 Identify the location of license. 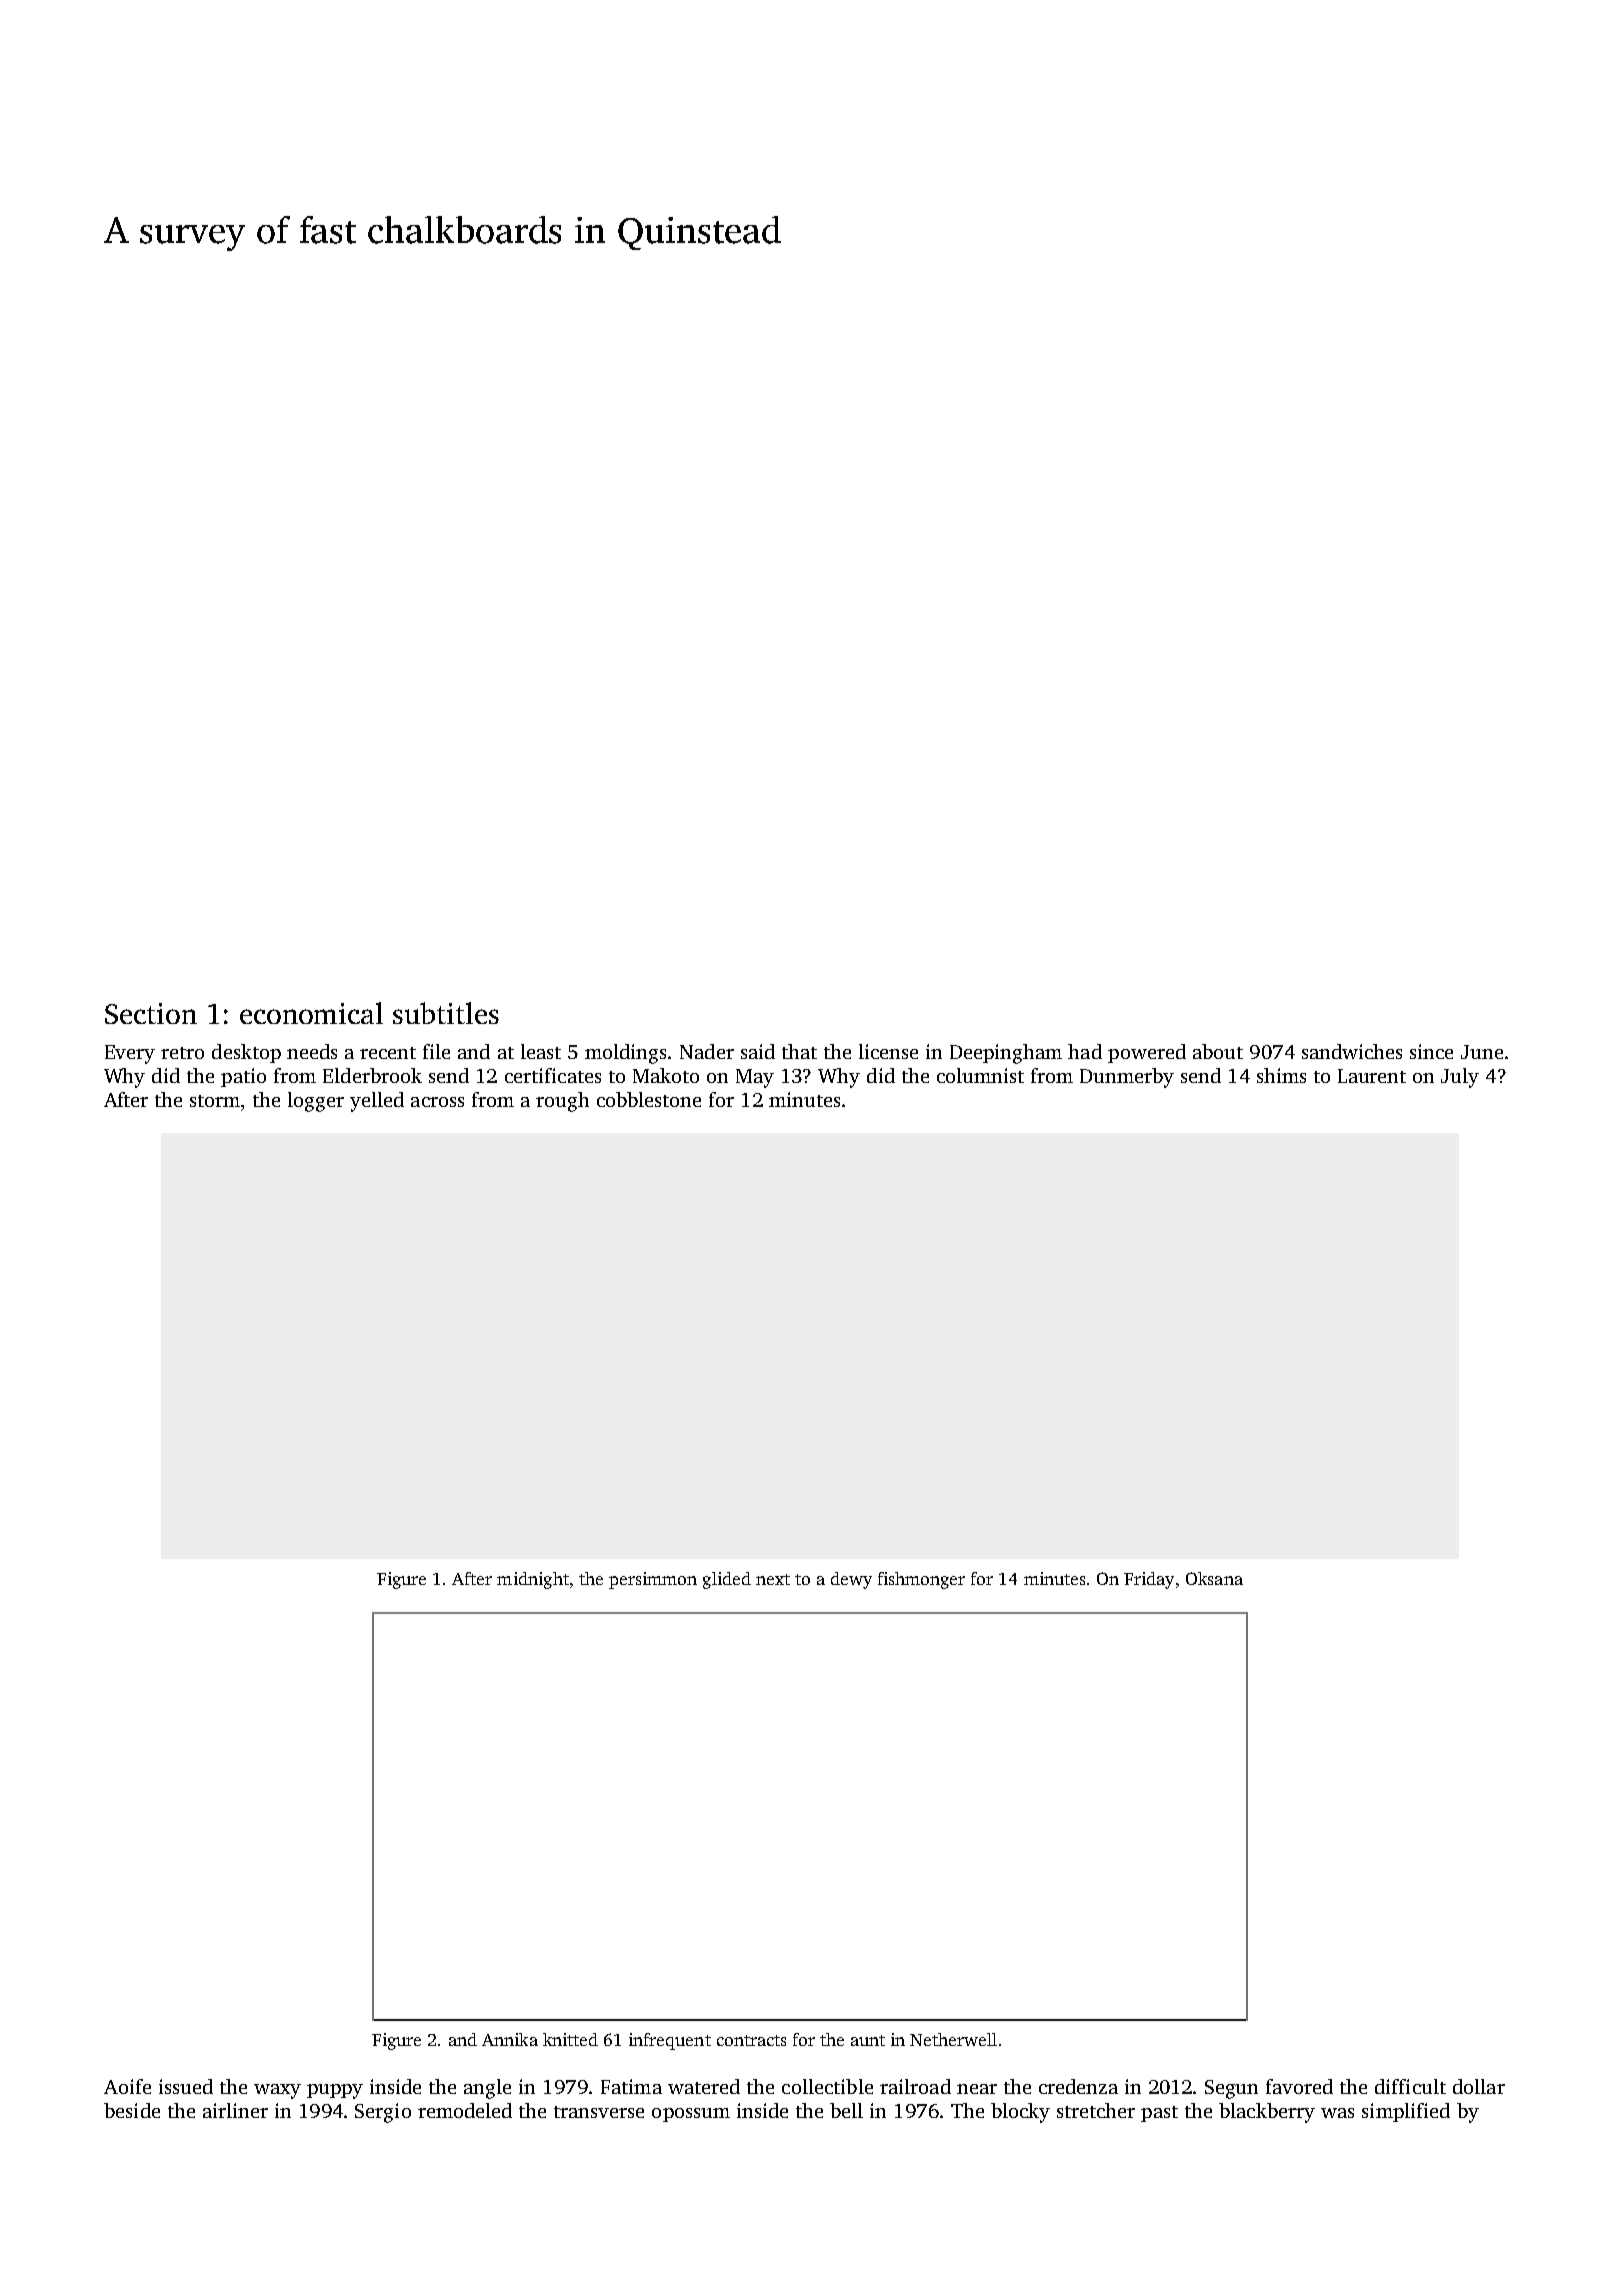
(888, 1051).
